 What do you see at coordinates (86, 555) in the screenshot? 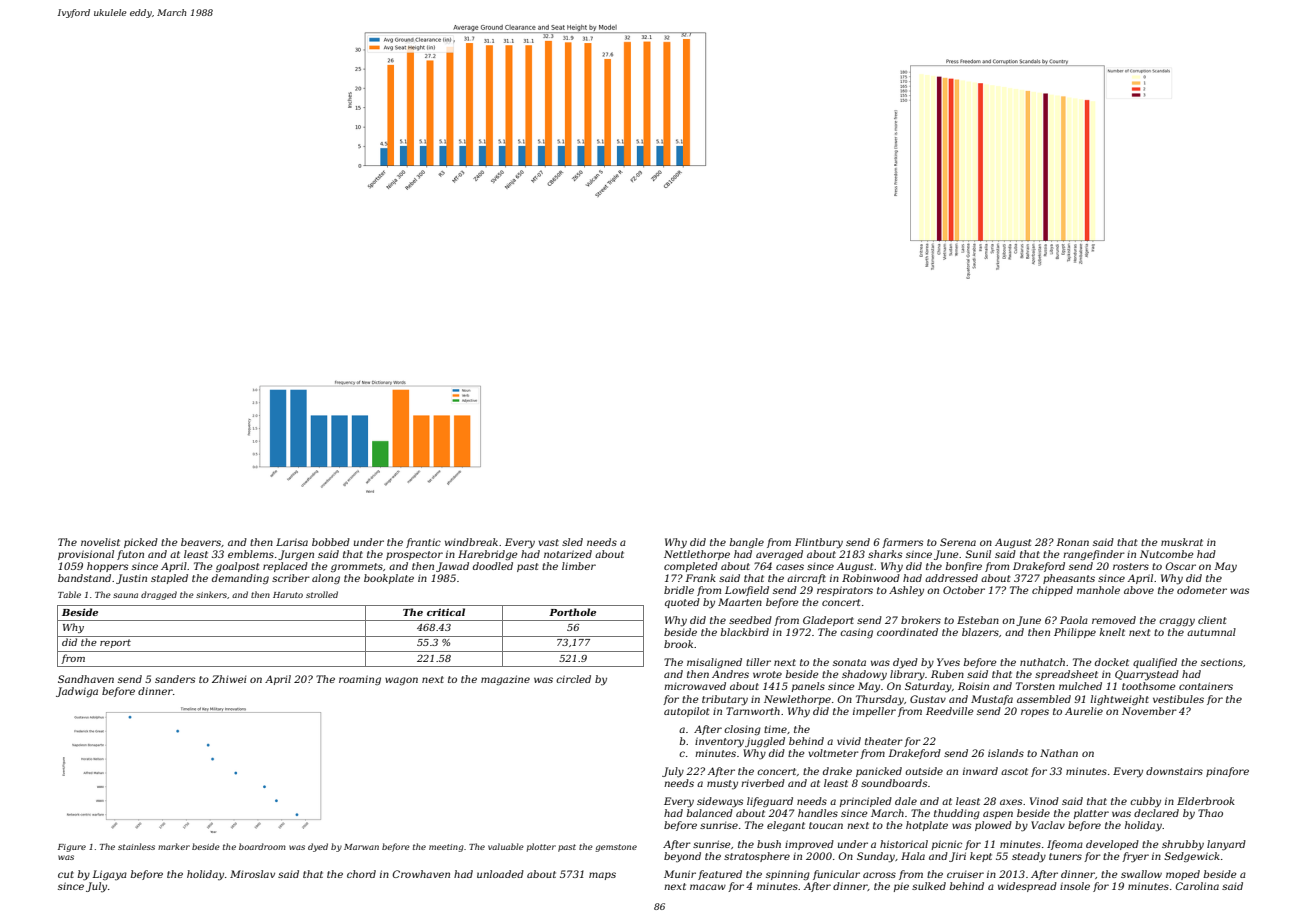
I see `provisional` at bounding box center [86, 555].
